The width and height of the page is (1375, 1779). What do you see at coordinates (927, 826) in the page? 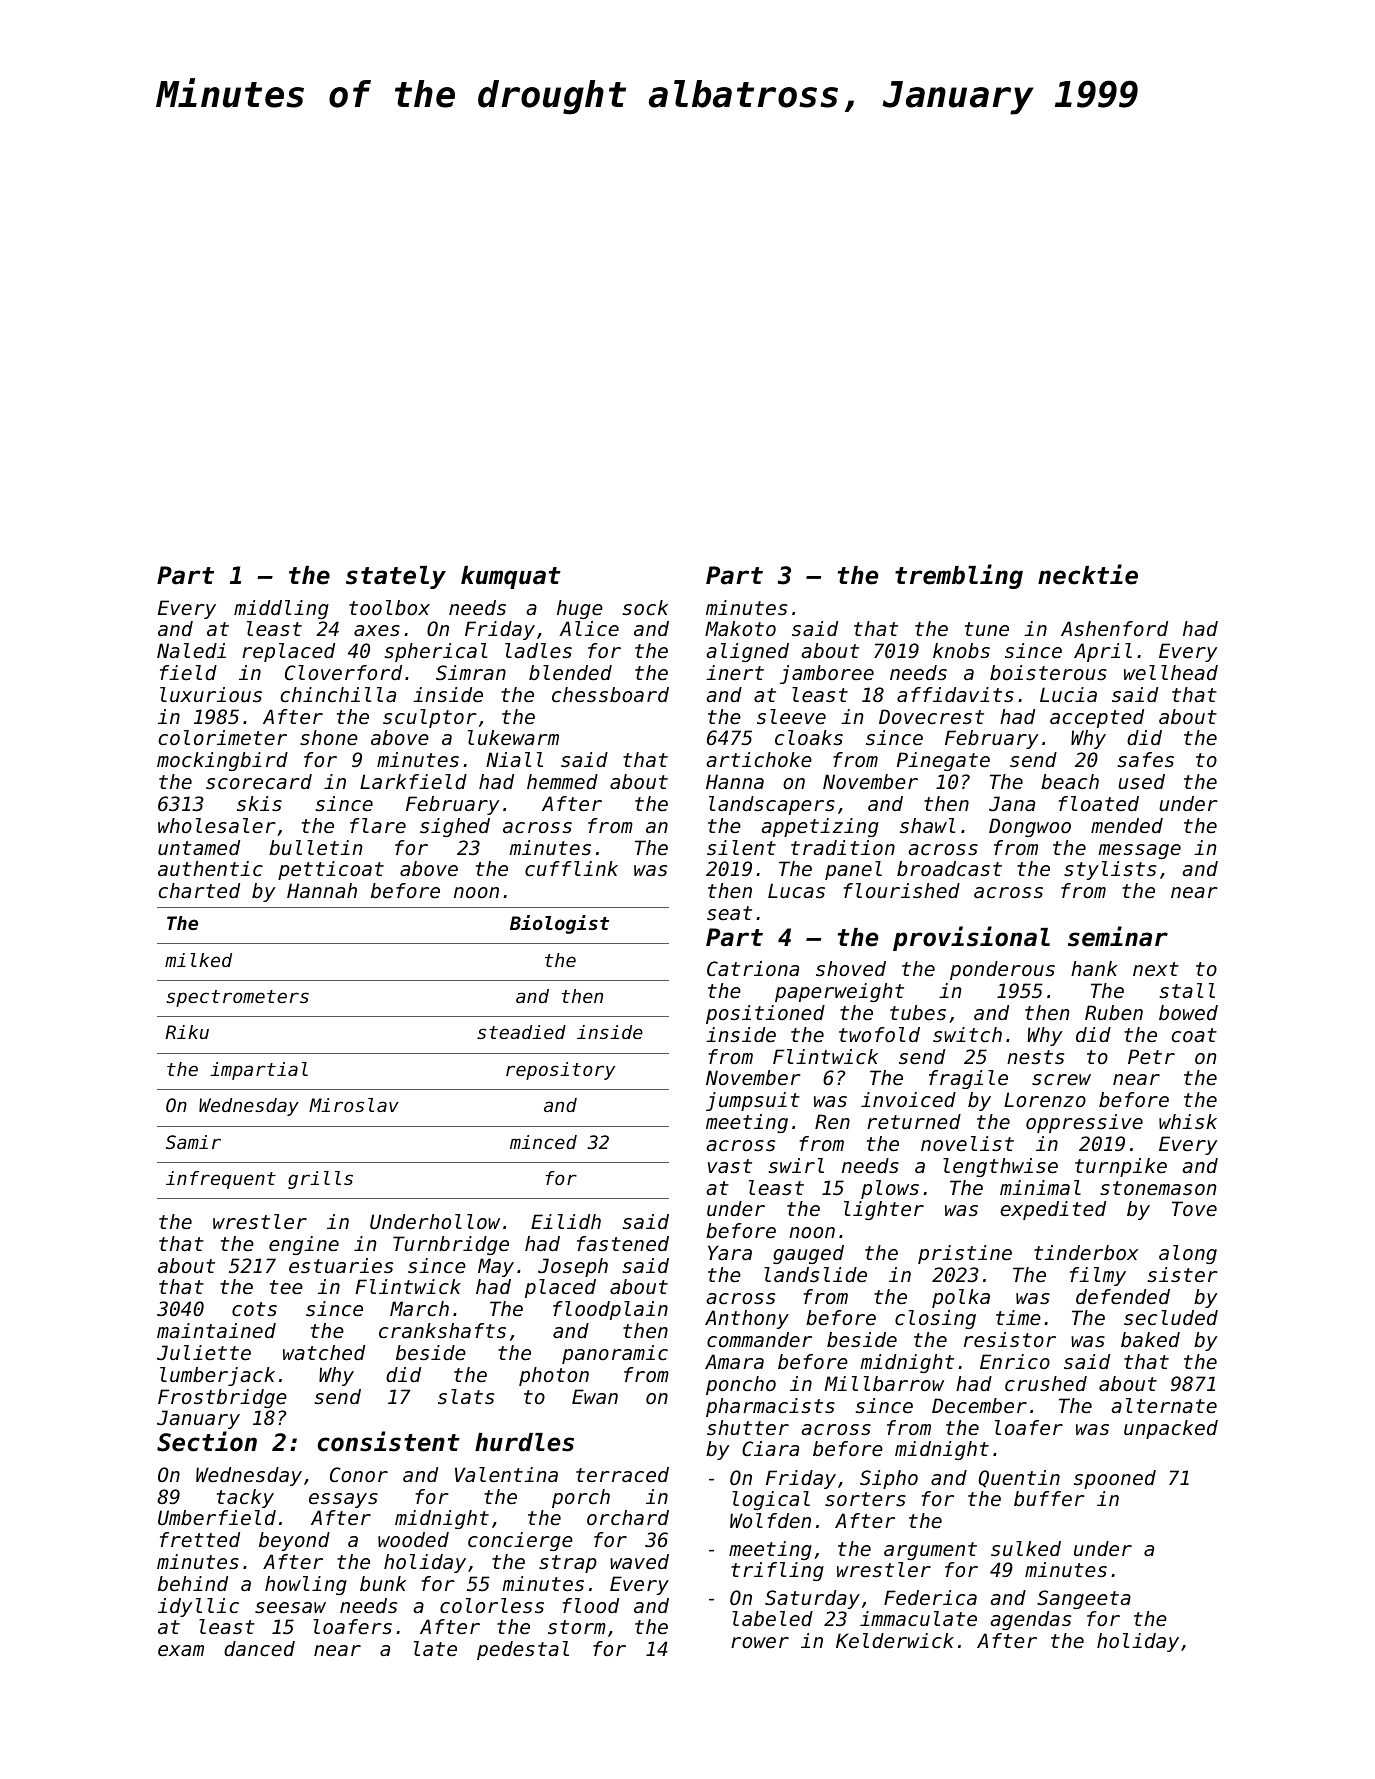
I see `shawl` at bounding box center [927, 826].
